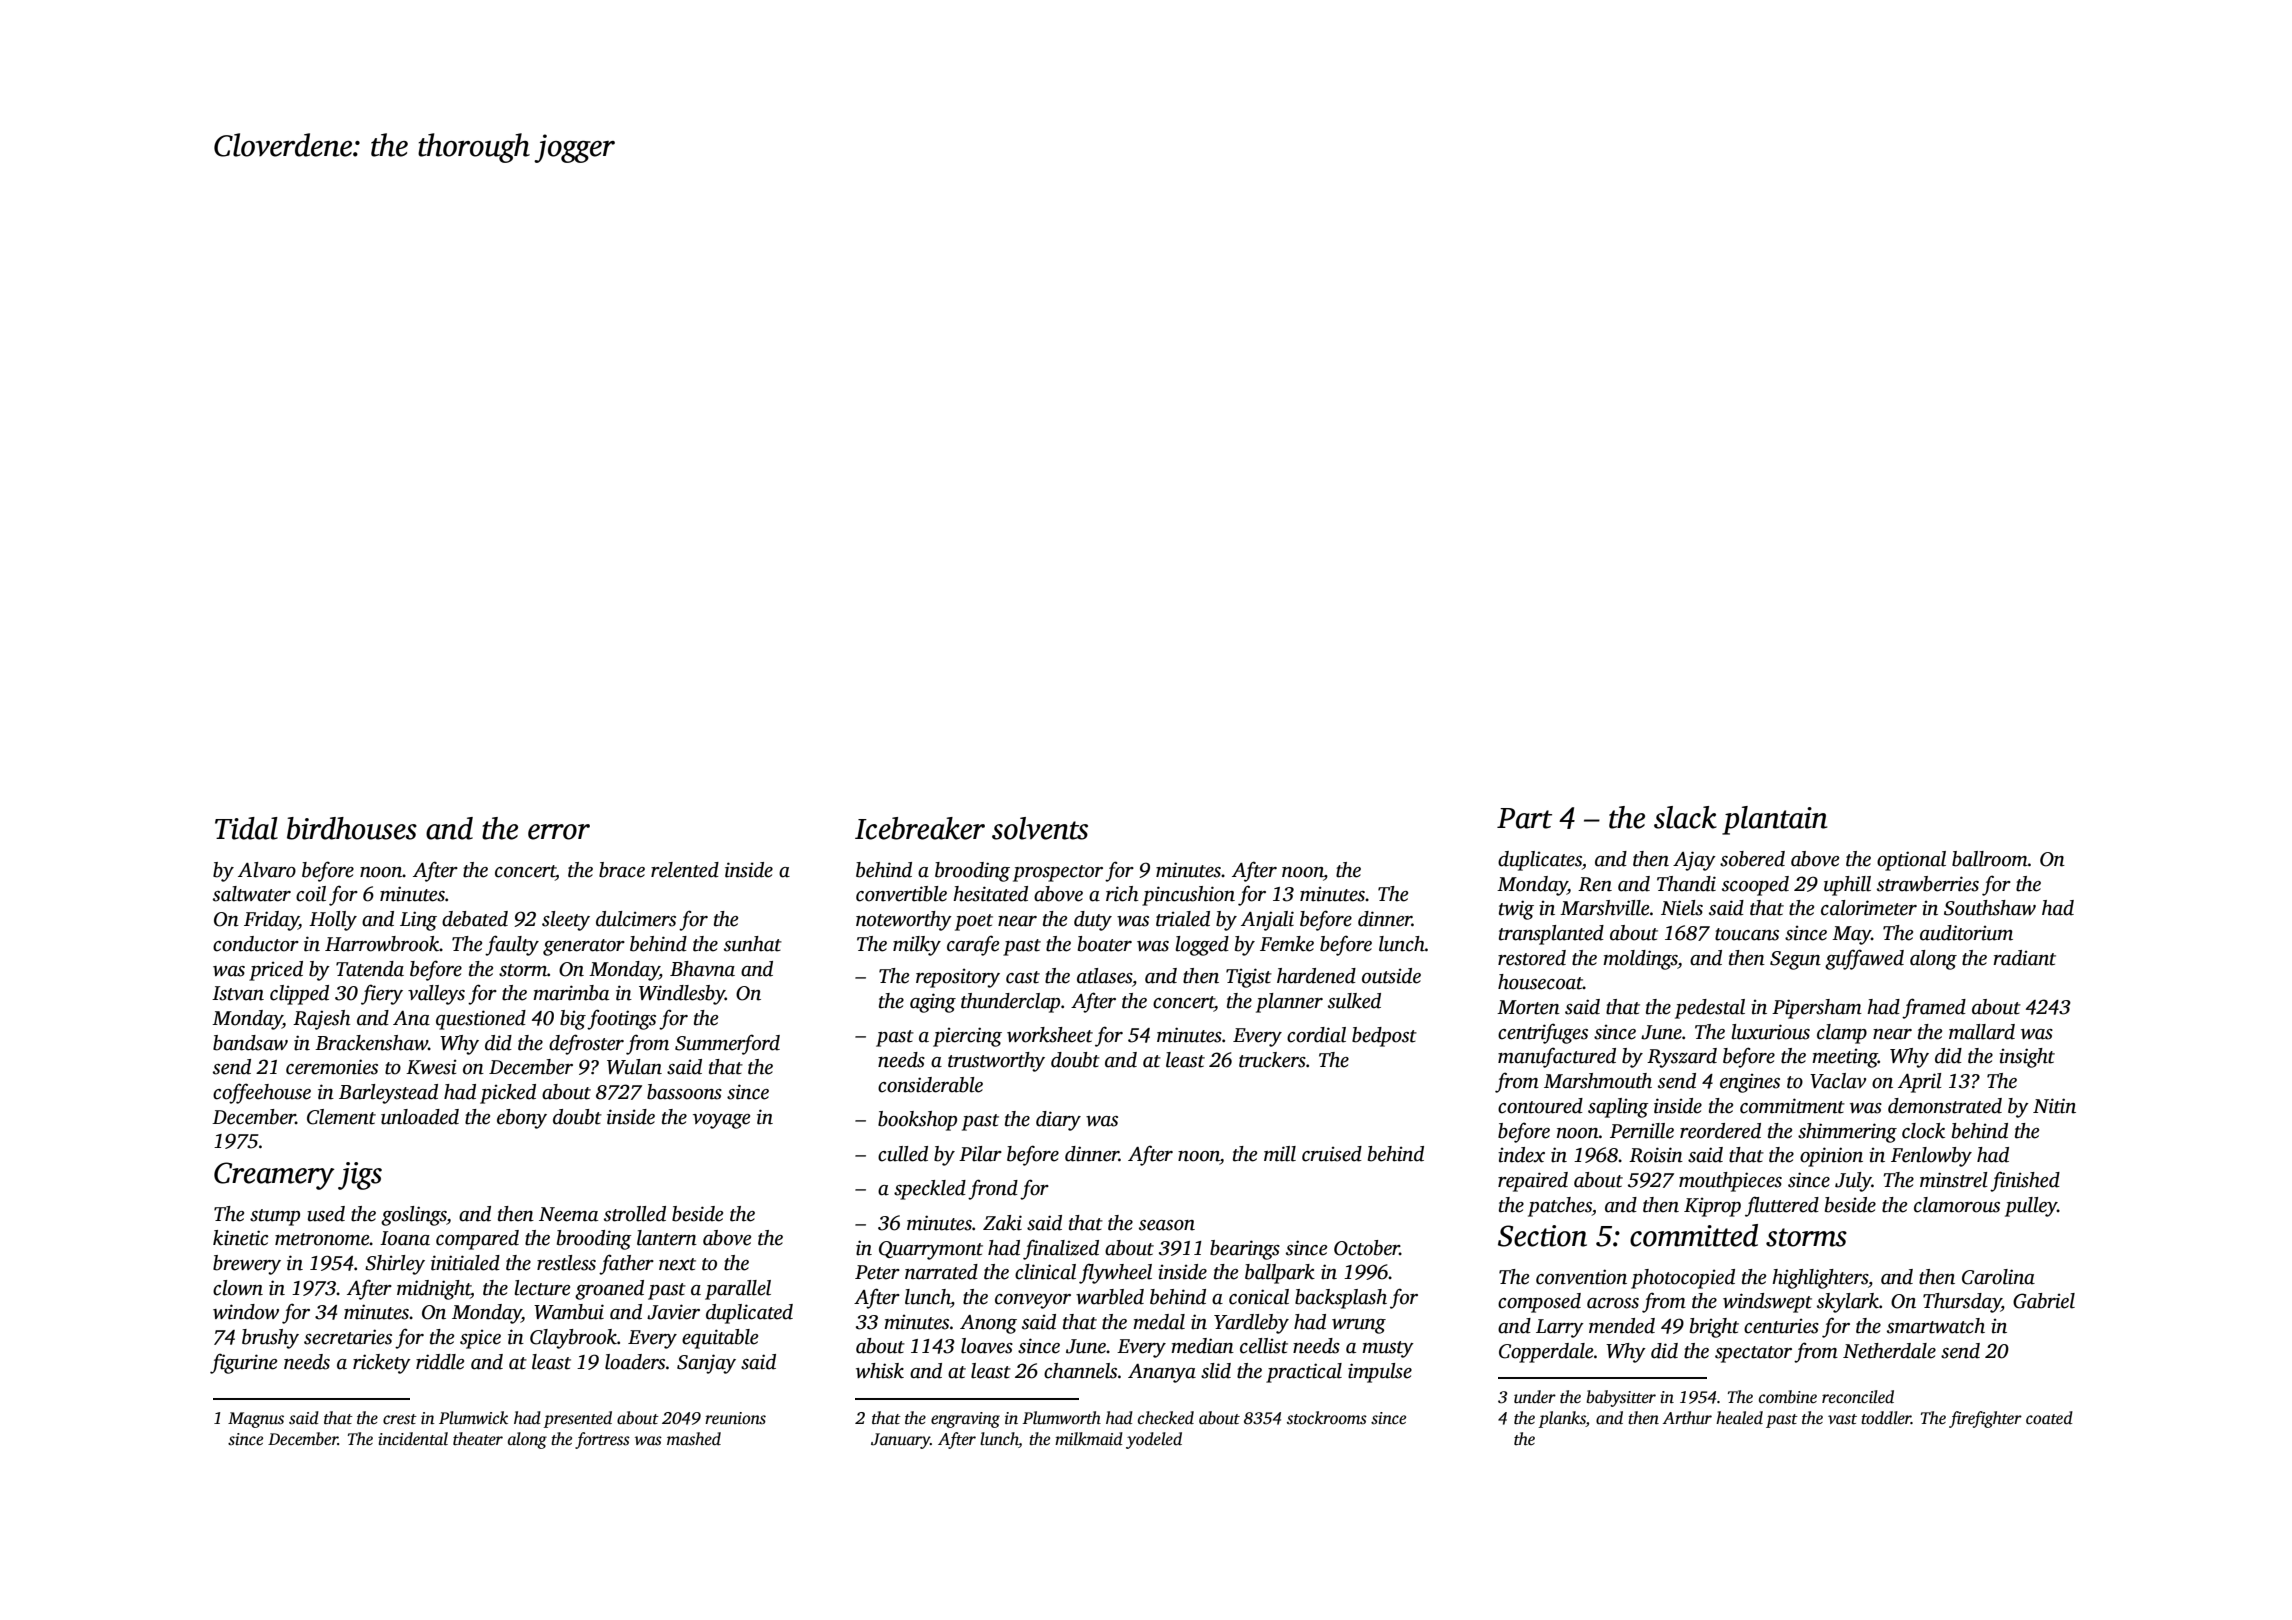  What do you see at coordinates (475, 919) in the document?
I see `debated` at bounding box center [475, 919].
